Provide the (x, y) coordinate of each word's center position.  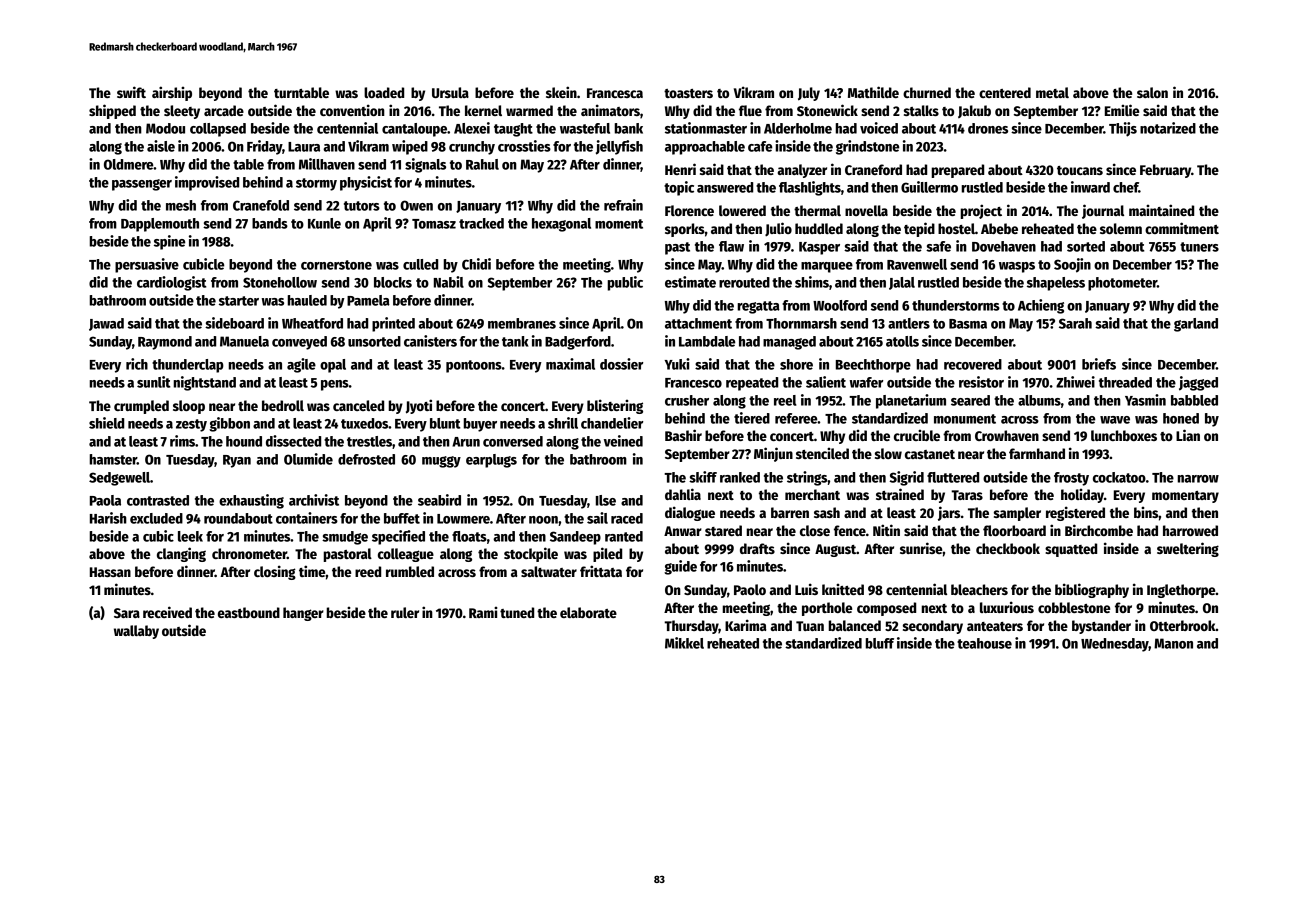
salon (1152, 92)
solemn (1121, 228)
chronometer (249, 553)
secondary (933, 627)
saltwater (549, 571)
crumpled (141, 407)
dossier (621, 364)
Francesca (615, 93)
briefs (1099, 364)
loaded (384, 92)
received (167, 612)
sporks (685, 230)
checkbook (1008, 548)
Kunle (324, 223)
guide (680, 567)
